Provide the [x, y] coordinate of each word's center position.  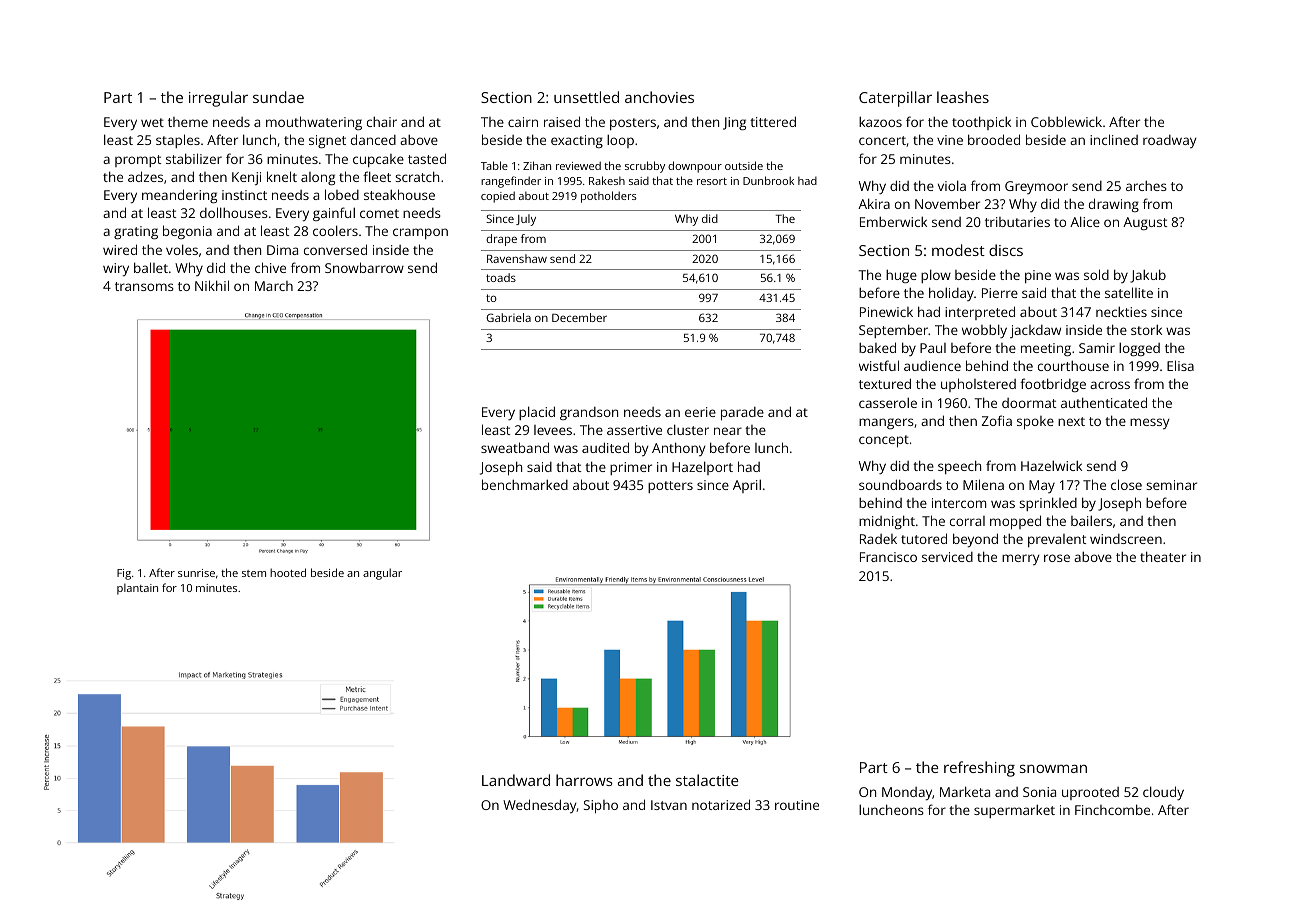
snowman [1053, 768]
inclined [1114, 139]
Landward [516, 780]
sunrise [196, 573]
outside [744, 165]
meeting [1046, 349]
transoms [144, 286]
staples [178, 141]
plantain [137, 589]
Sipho [601, 807]
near [728, 431]
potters [670, 487]
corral [967, 521]
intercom [959, 503]
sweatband [515, 447]
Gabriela [508, 317]
